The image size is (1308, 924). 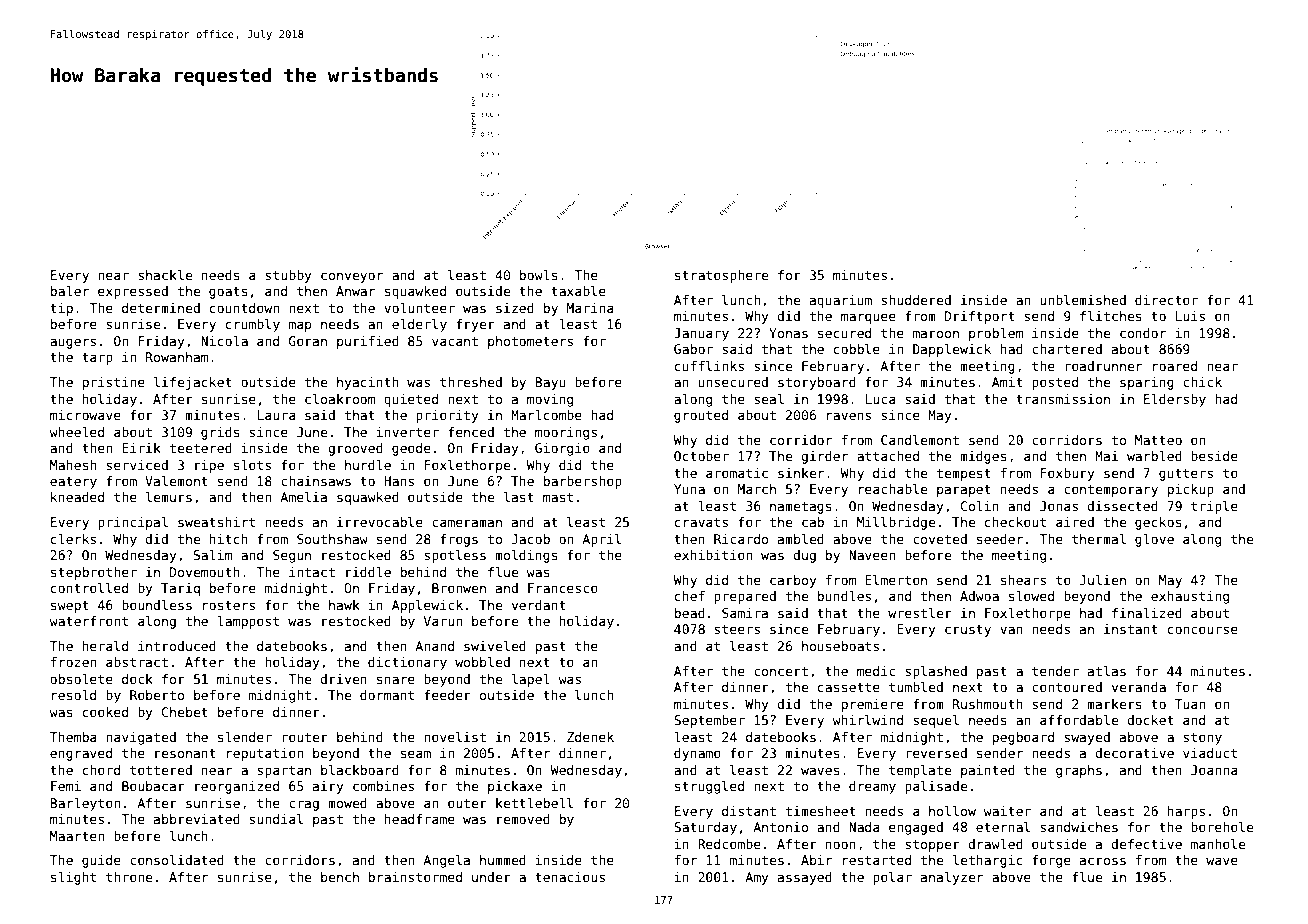 I want to click on stubby, so click(x=288, y=276).
